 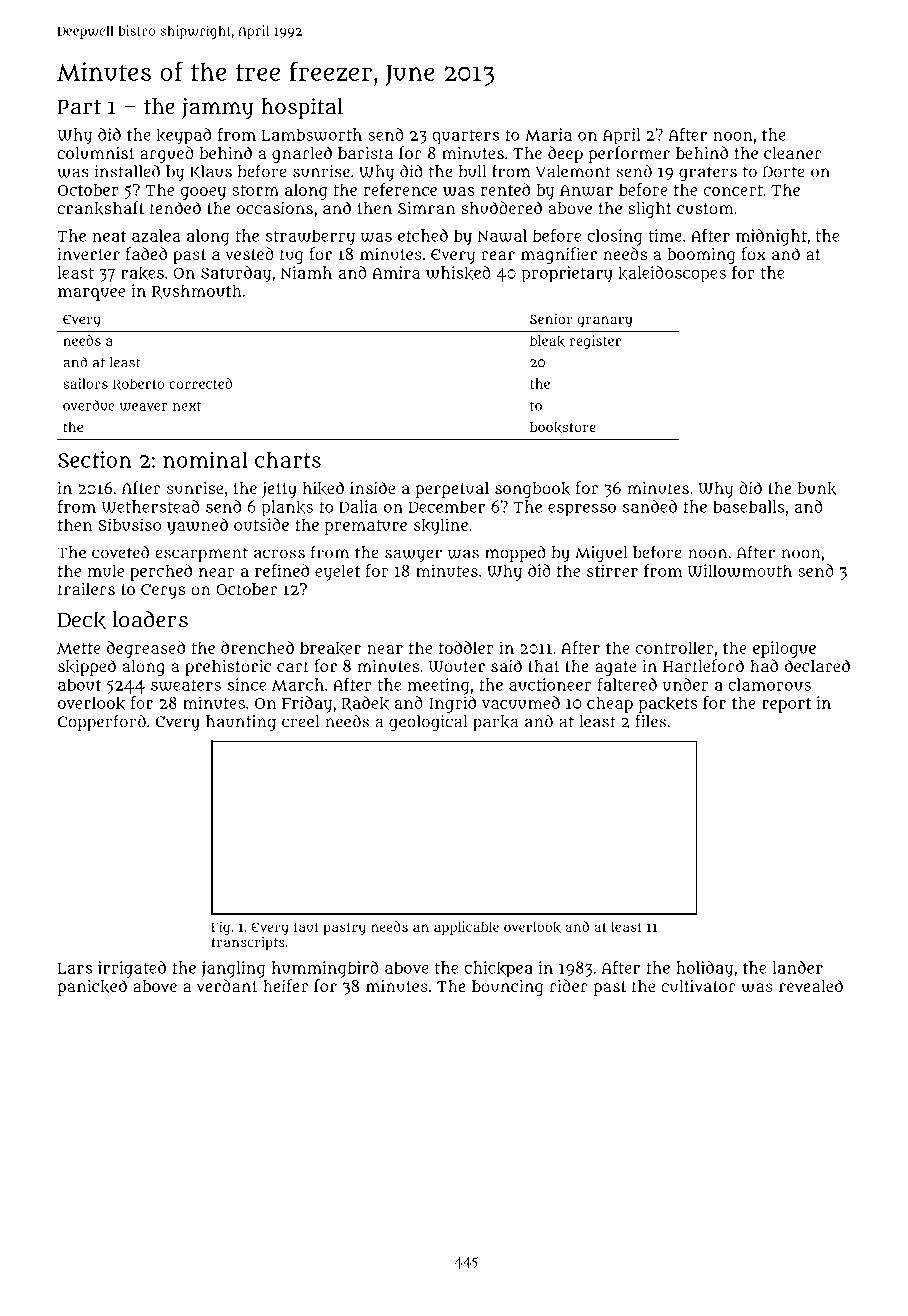 What do you see at coordinates (287, 508) in the page?
I see `planks` at bounding box center [287, 508].
